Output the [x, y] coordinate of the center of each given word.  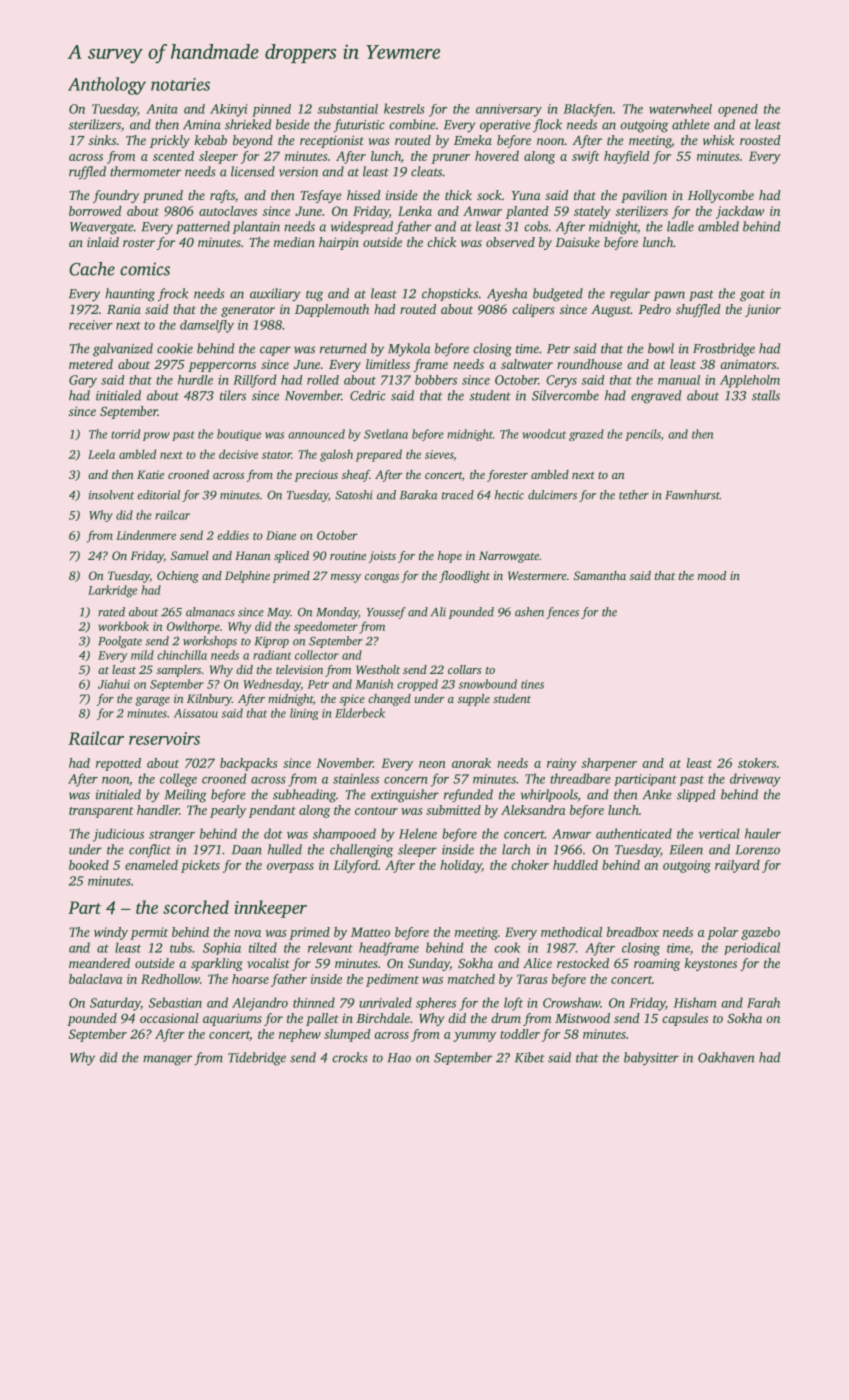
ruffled [87, 173]
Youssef [386, 613]
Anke [657, 794]
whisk [718, 140]
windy [111, 933]
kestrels [404, 108]
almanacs [210, 612]
